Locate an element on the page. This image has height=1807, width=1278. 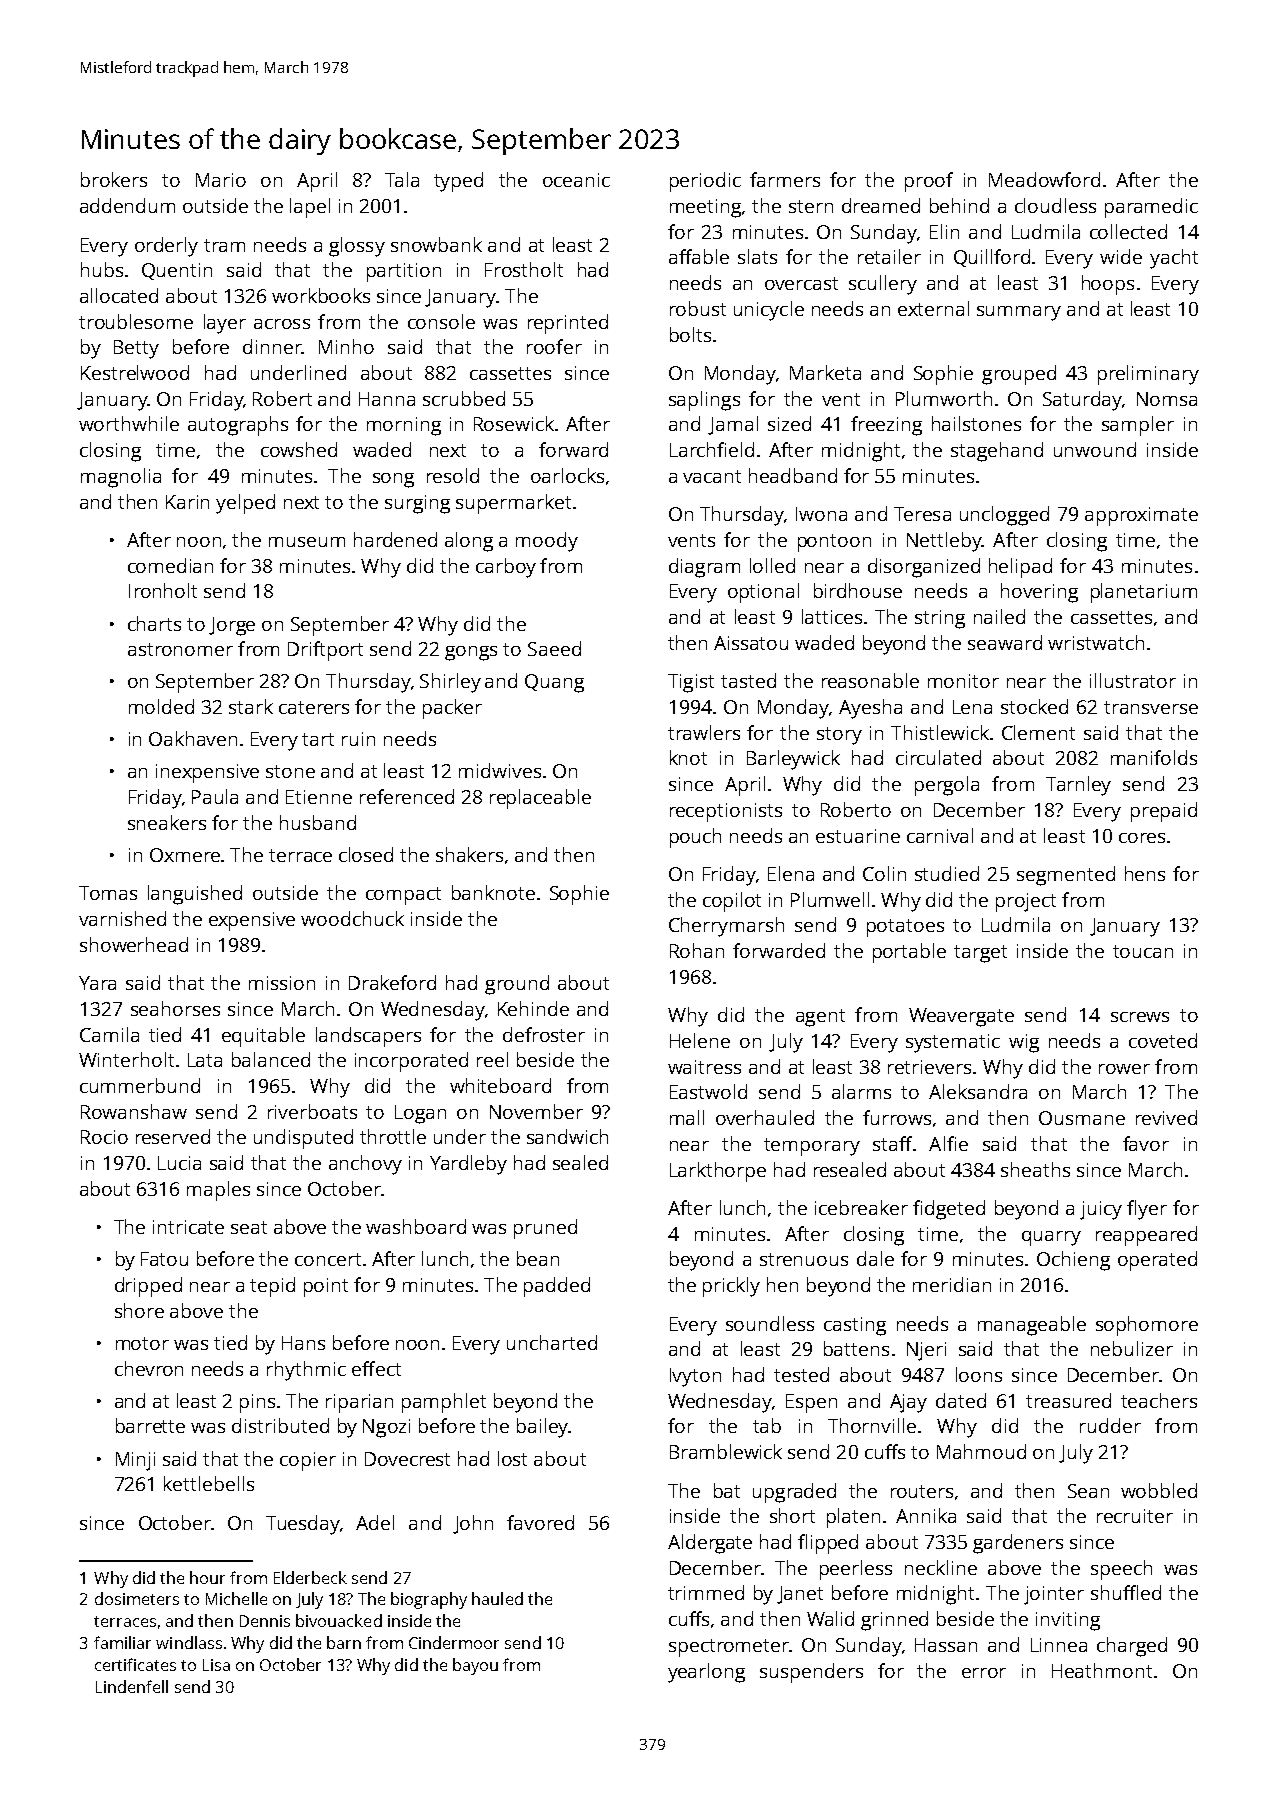
oceanic is located at coordinates (576, 180).
